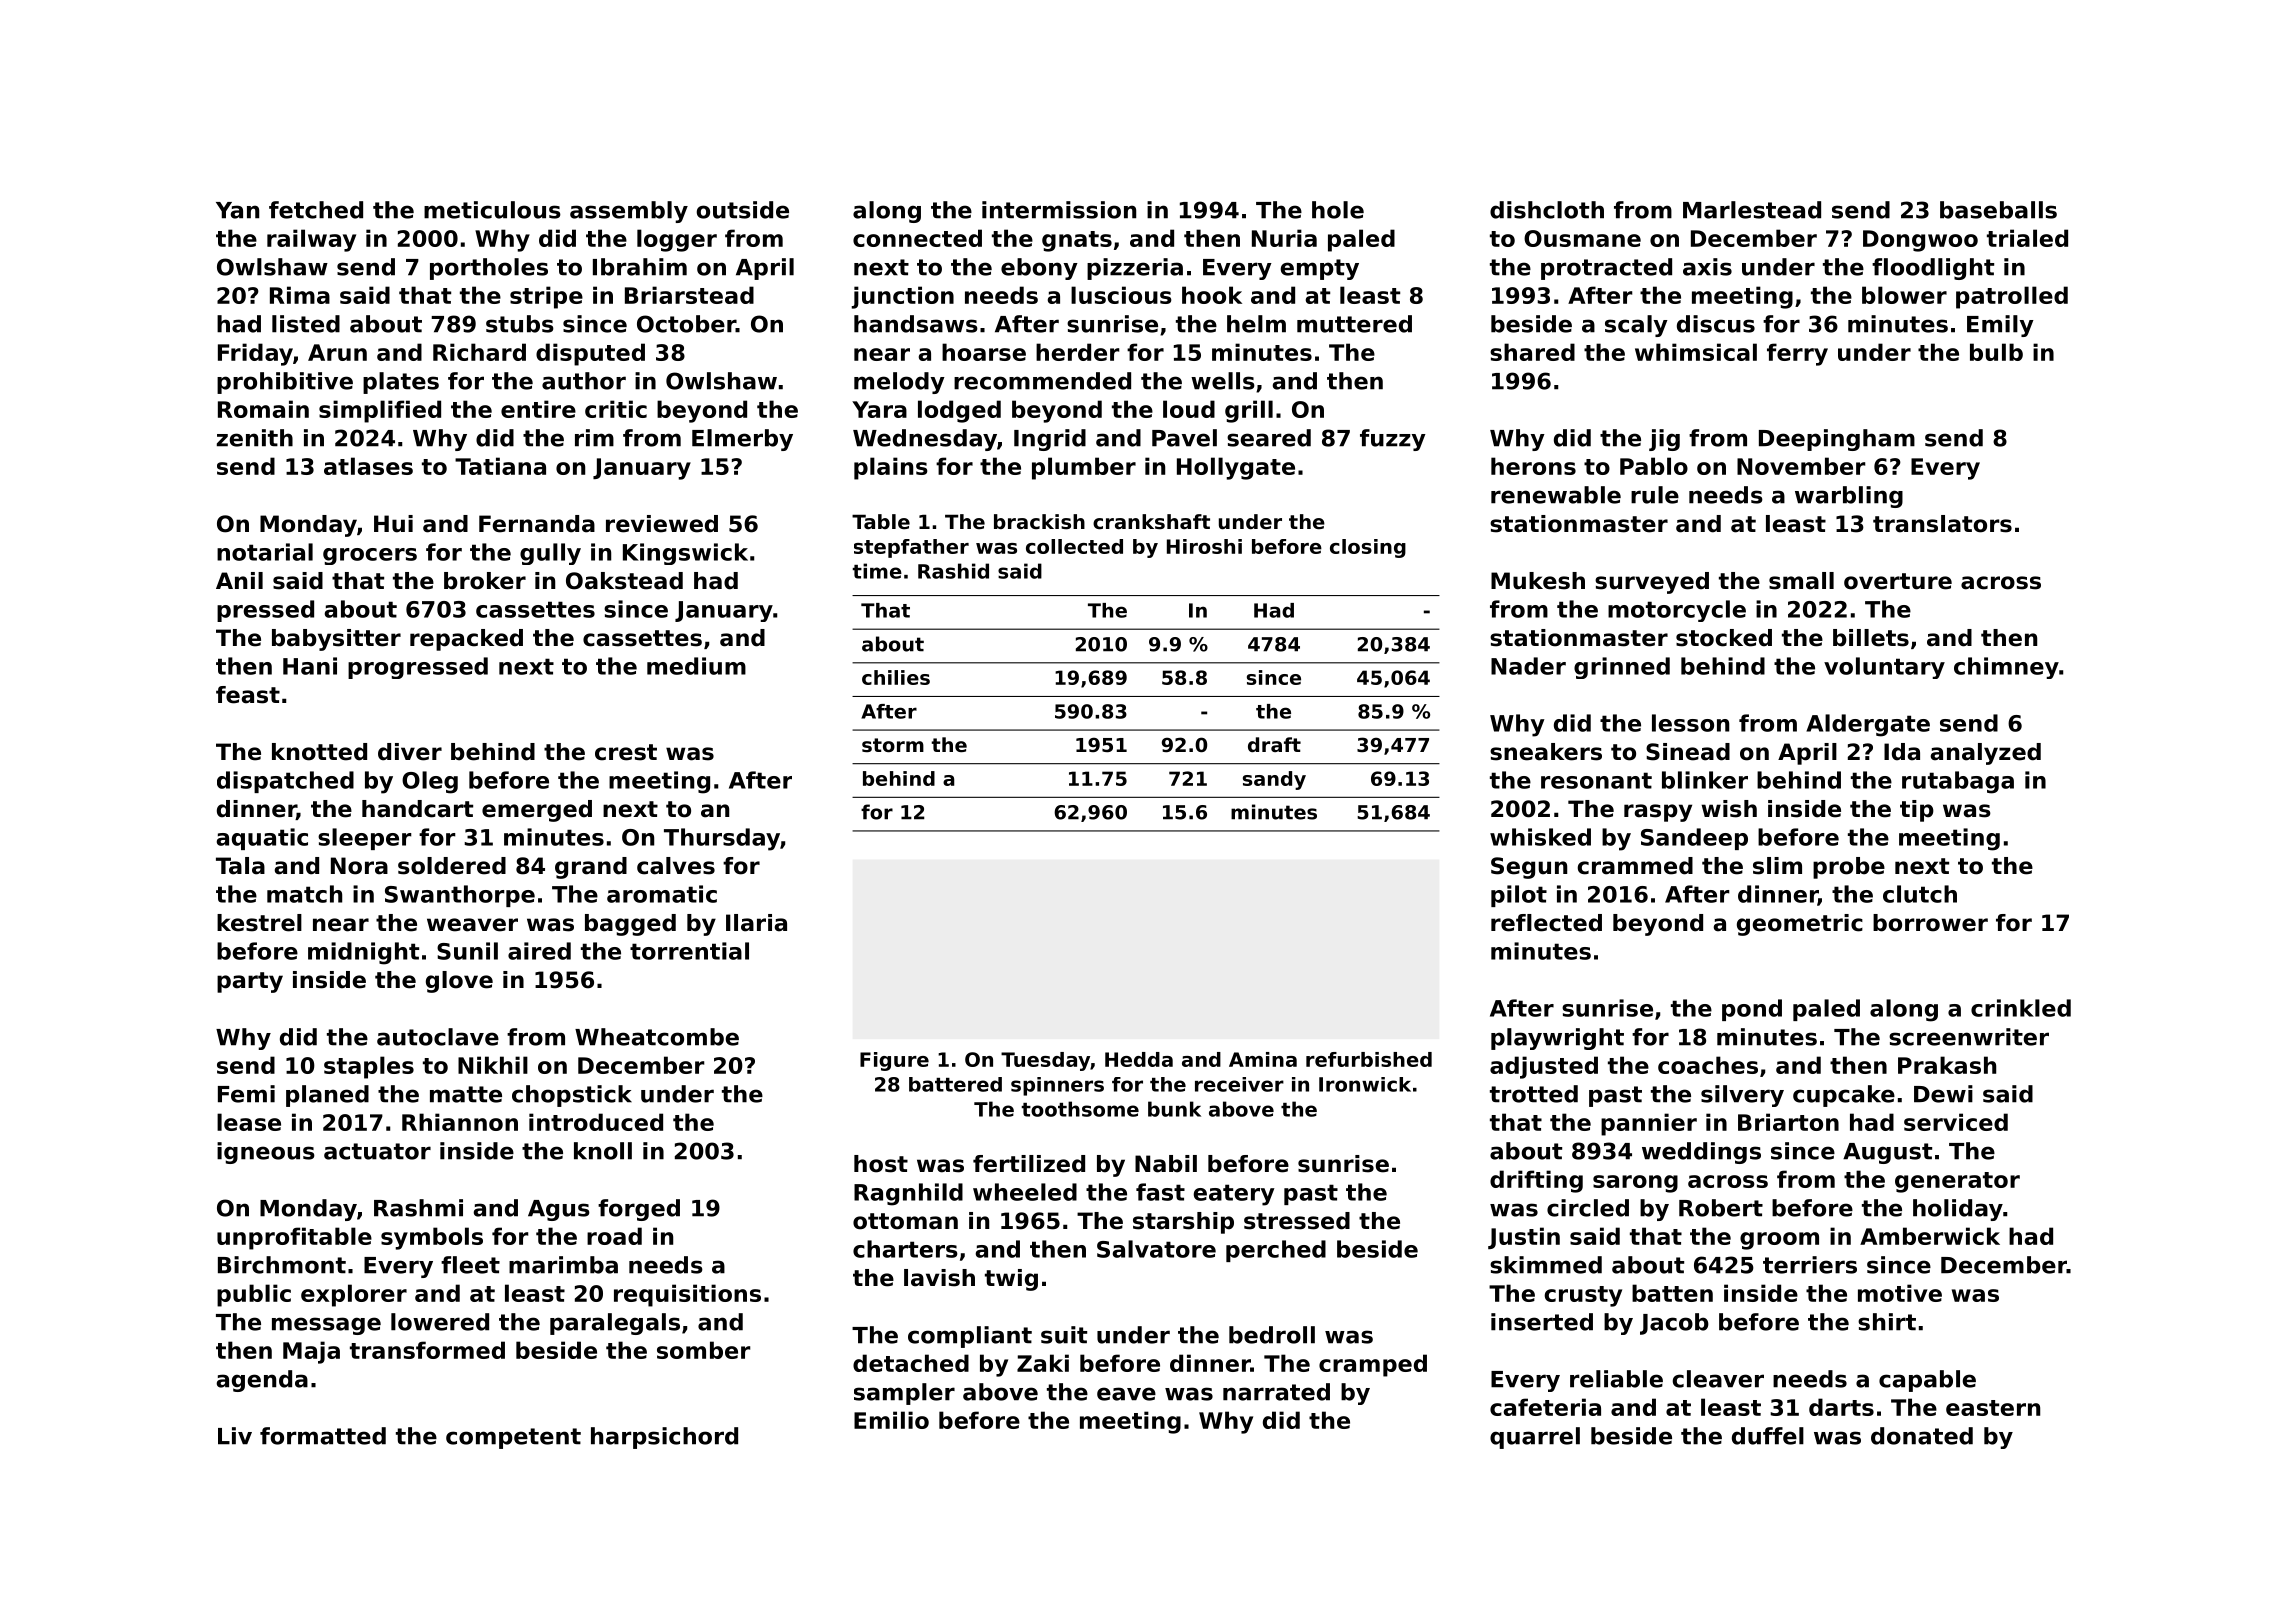  I want to click on seared, so click(1269, 438).
